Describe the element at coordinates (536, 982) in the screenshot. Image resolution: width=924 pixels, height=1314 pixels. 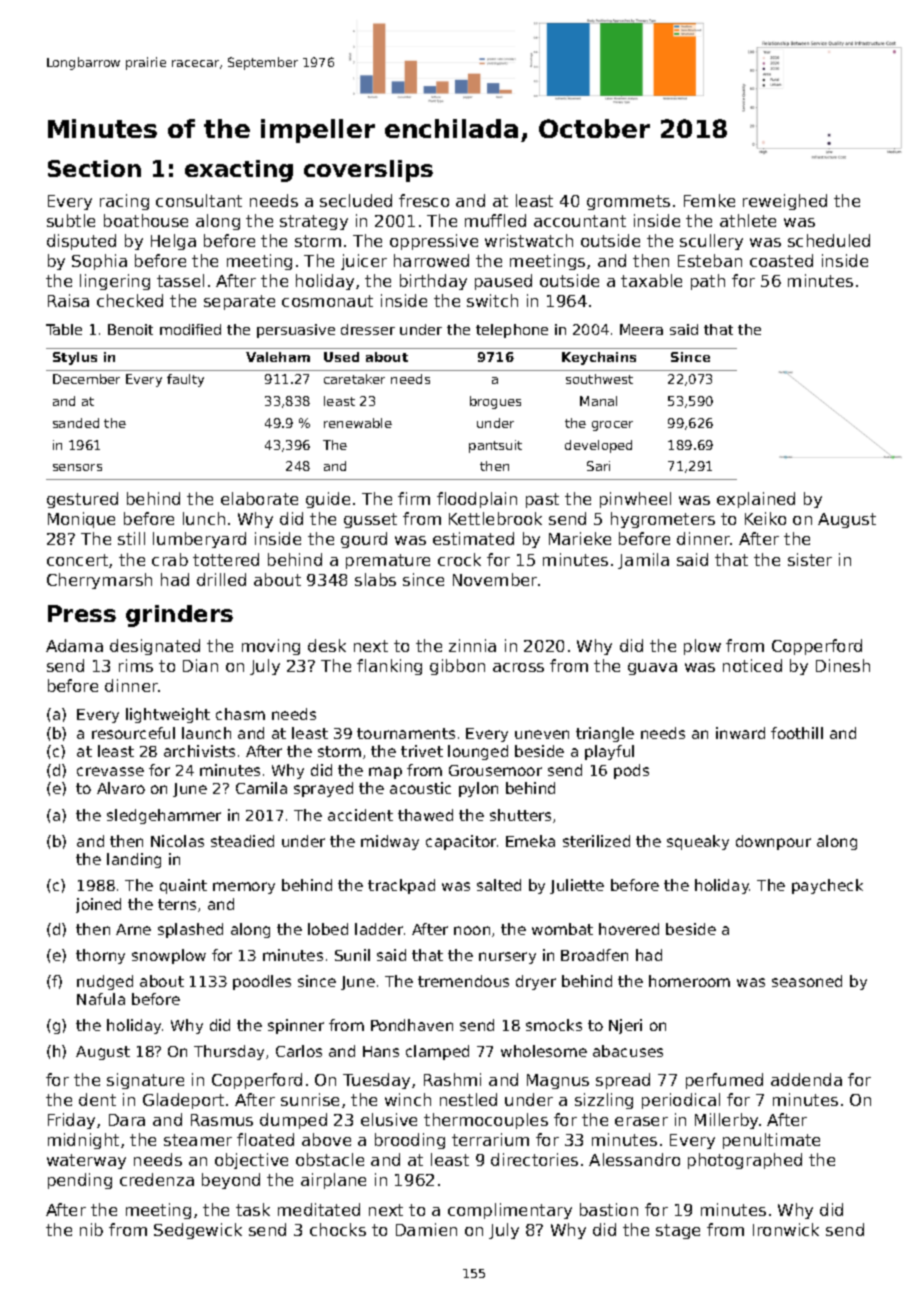
I see `dryer` at that location.
